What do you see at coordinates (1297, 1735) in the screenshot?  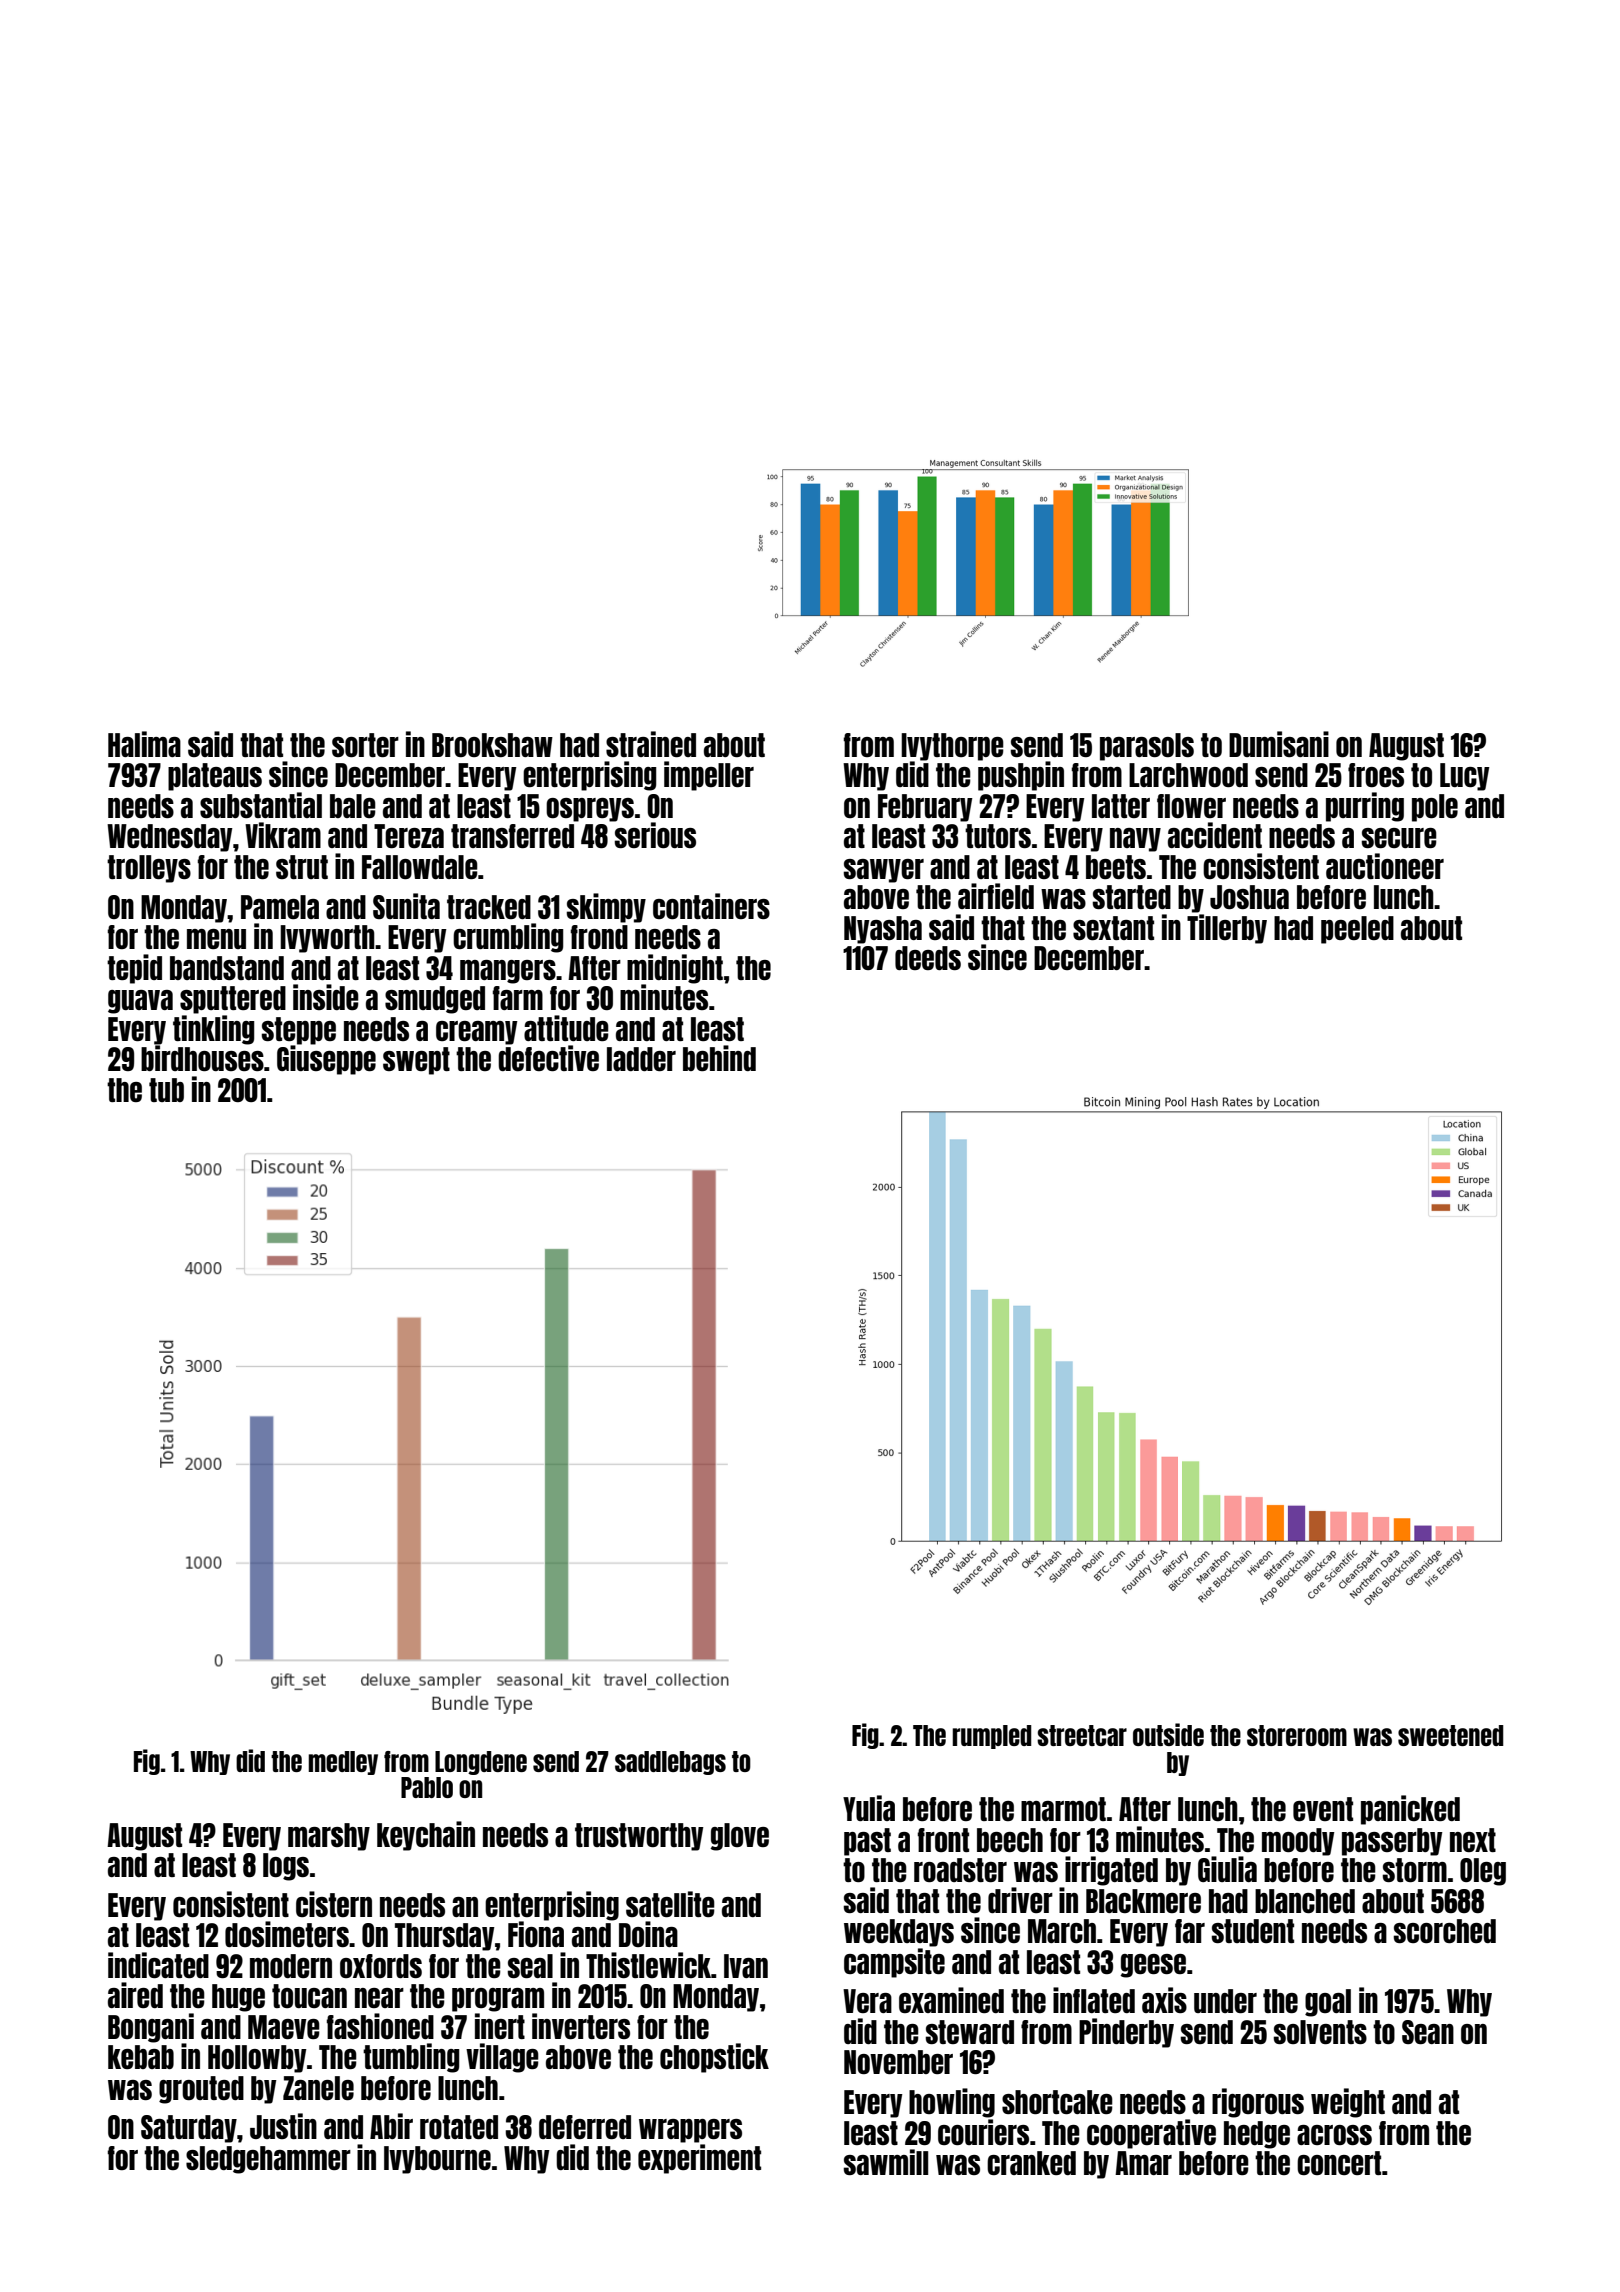 I see `storeroom` at bounding box center [1297, 1735].
